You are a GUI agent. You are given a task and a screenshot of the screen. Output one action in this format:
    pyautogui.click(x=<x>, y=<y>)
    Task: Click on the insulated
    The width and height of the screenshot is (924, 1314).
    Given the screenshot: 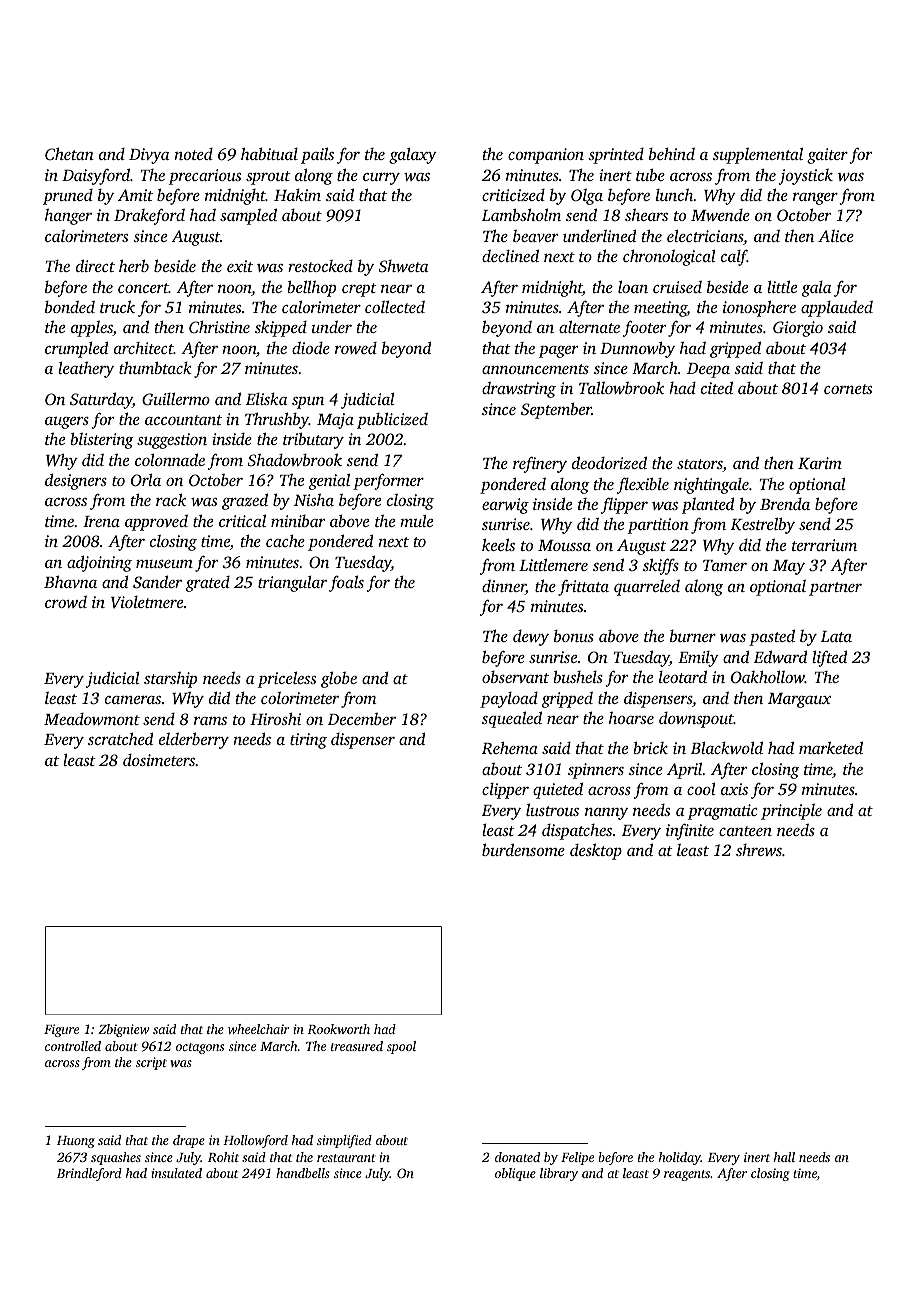 What is the action you would take?
    pyautogui.click(x=176, y=1173)
